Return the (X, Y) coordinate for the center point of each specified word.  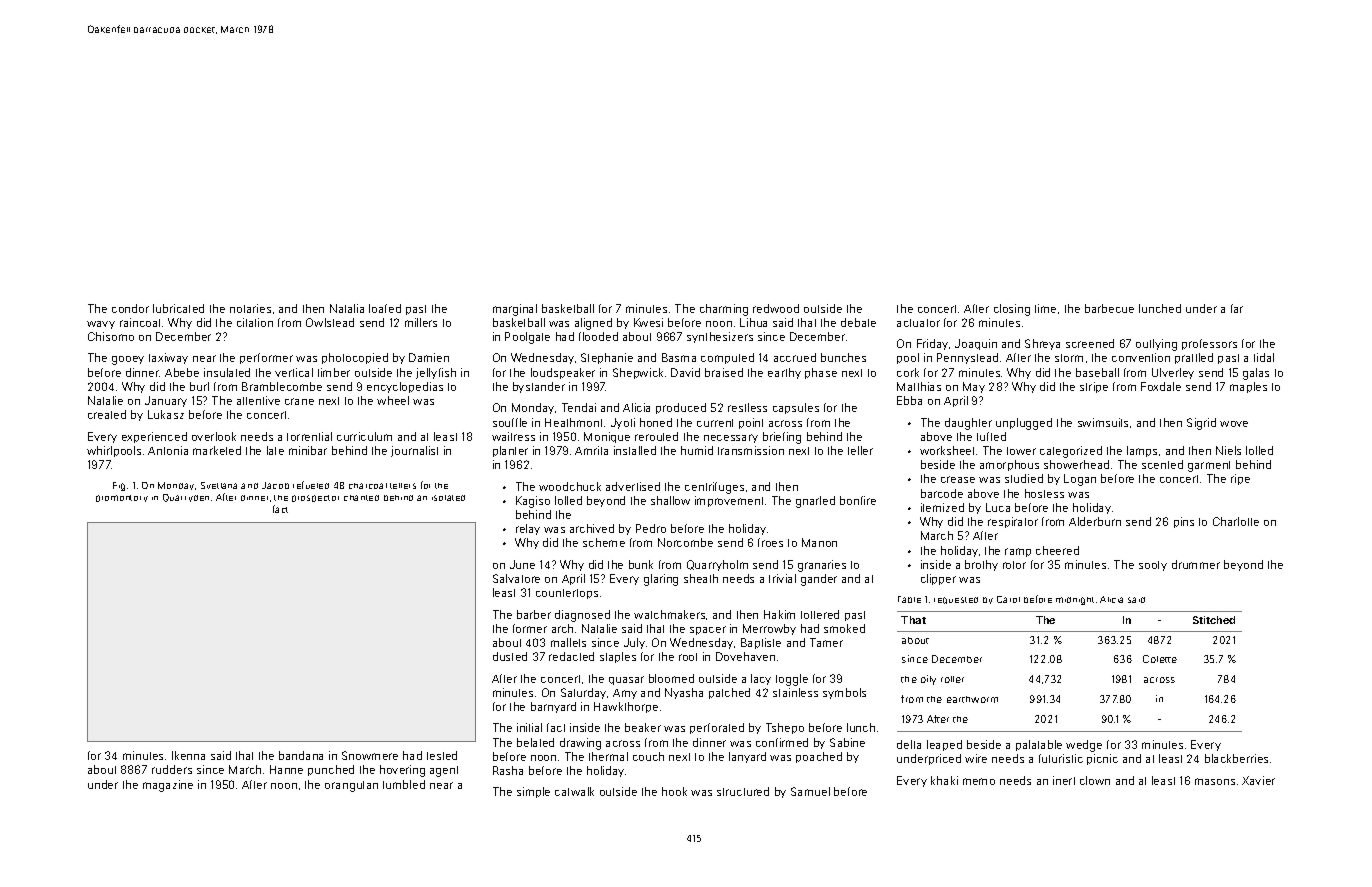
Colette (1160, 659)
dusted (510, 656)
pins (1184, 522)
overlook (214, 436)
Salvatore (516, 578)
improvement (729, 501)
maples (1248, 387)
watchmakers (669, 614)
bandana (301, 755)
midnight (1075, 601)
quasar (626, 680)
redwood (776, 308)
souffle (510, 422)
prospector (315, 498)
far (1237, 308)
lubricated (178, 308)
